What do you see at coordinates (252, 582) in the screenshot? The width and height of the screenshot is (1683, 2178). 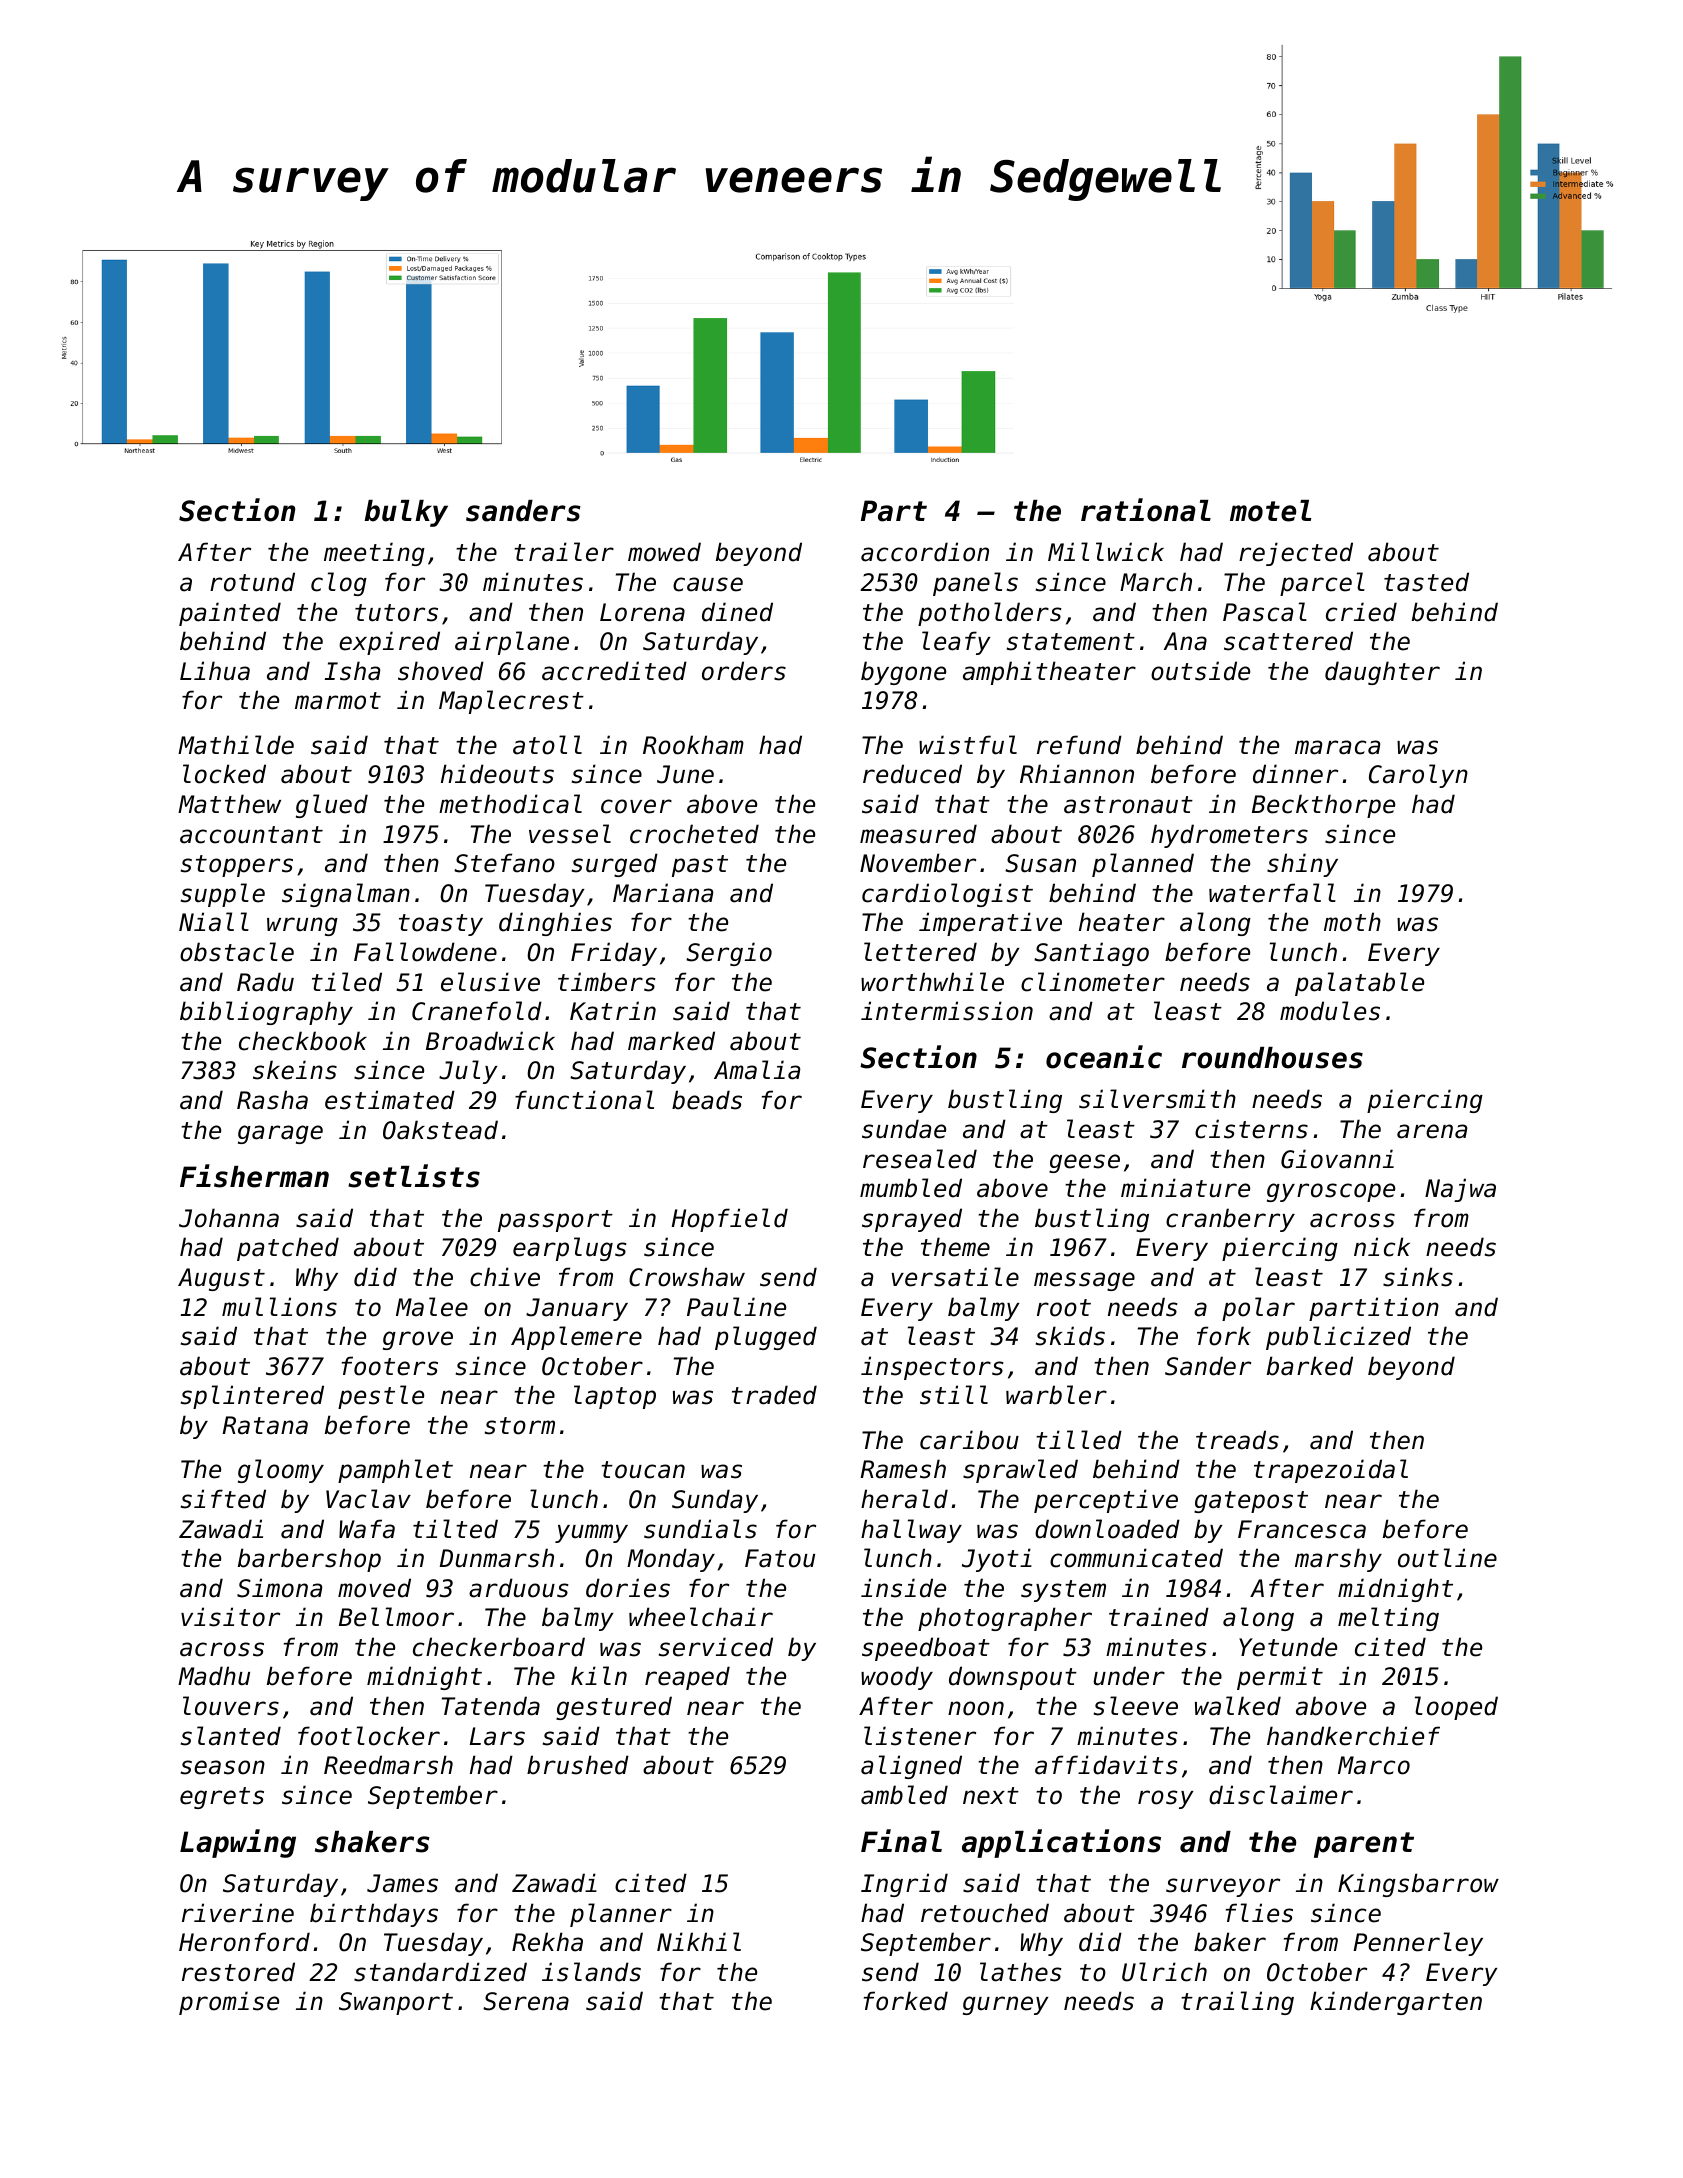 I see `rotund` at bounding box center [252, 582].
